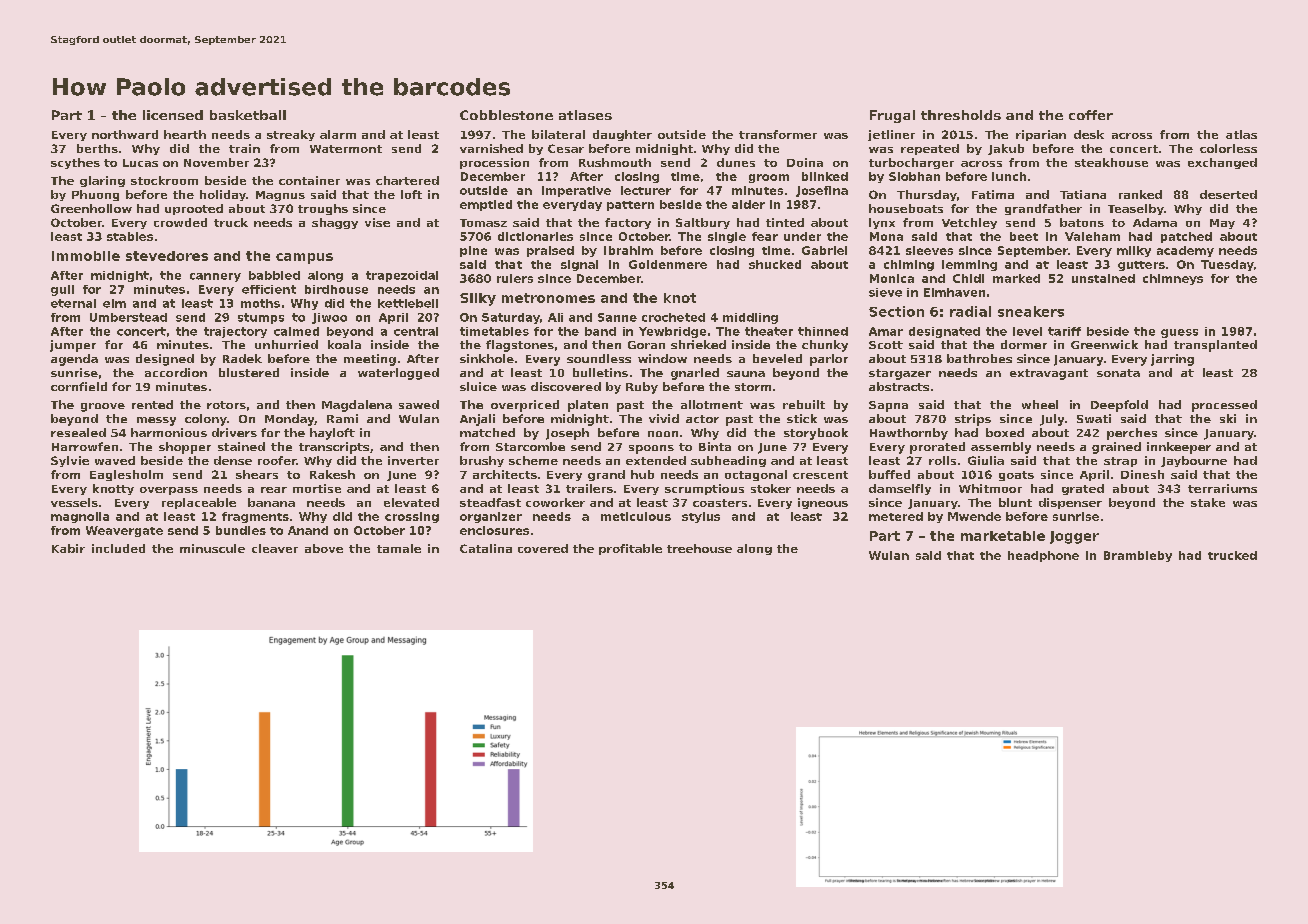 The height and width of the screenshot is (924, 1308). I want to click on Rami, so click(342, 418).
